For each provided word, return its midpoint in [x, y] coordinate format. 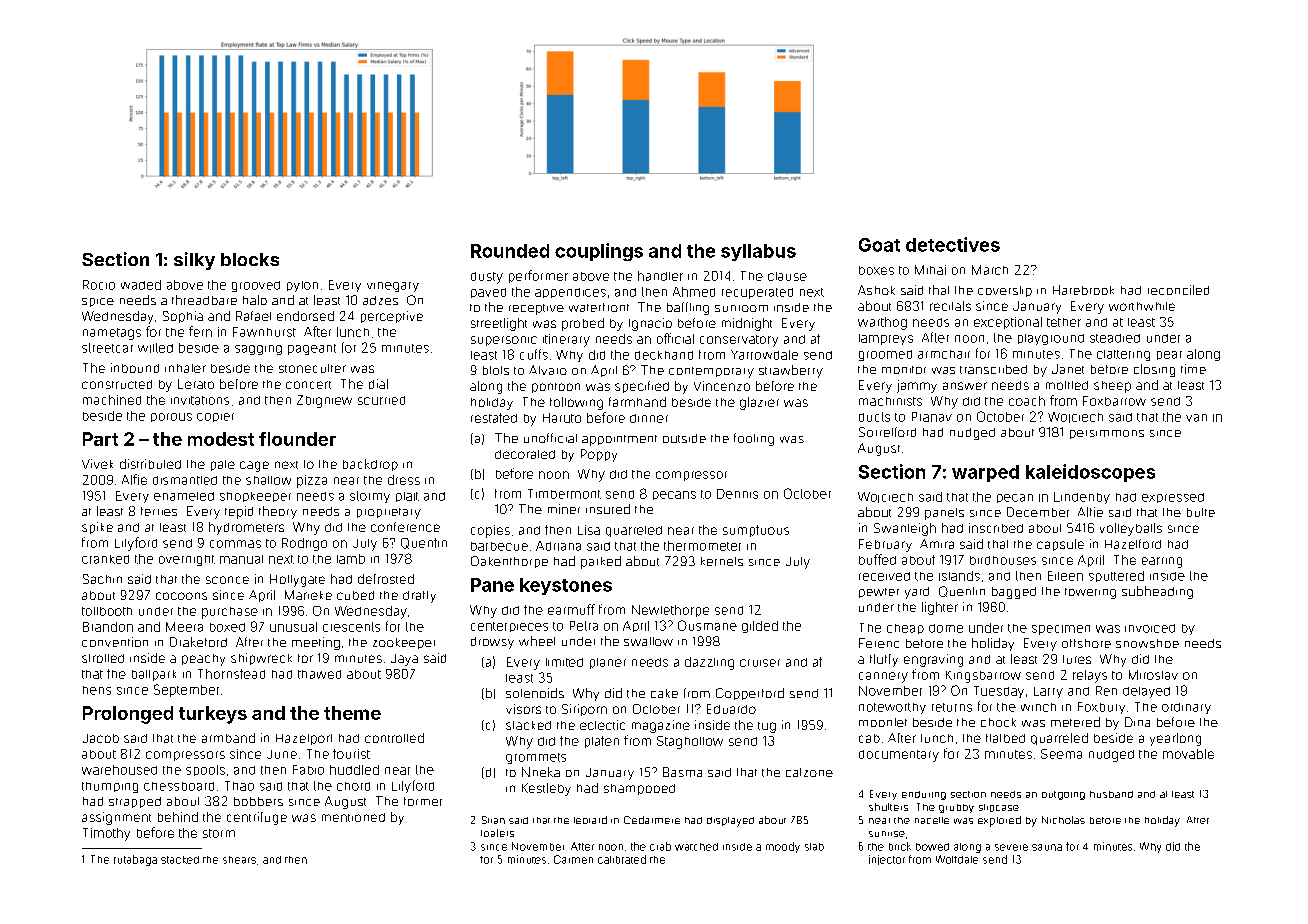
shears [239, 860]
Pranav [932, 417]
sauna [1047, 847]
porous [171, 417]
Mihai [930, 270]
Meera [184, 627]
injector [887, 860]
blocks [250, 259]
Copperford [750, 694]
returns [952, 707]
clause [787, 276]
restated [494, 418]
